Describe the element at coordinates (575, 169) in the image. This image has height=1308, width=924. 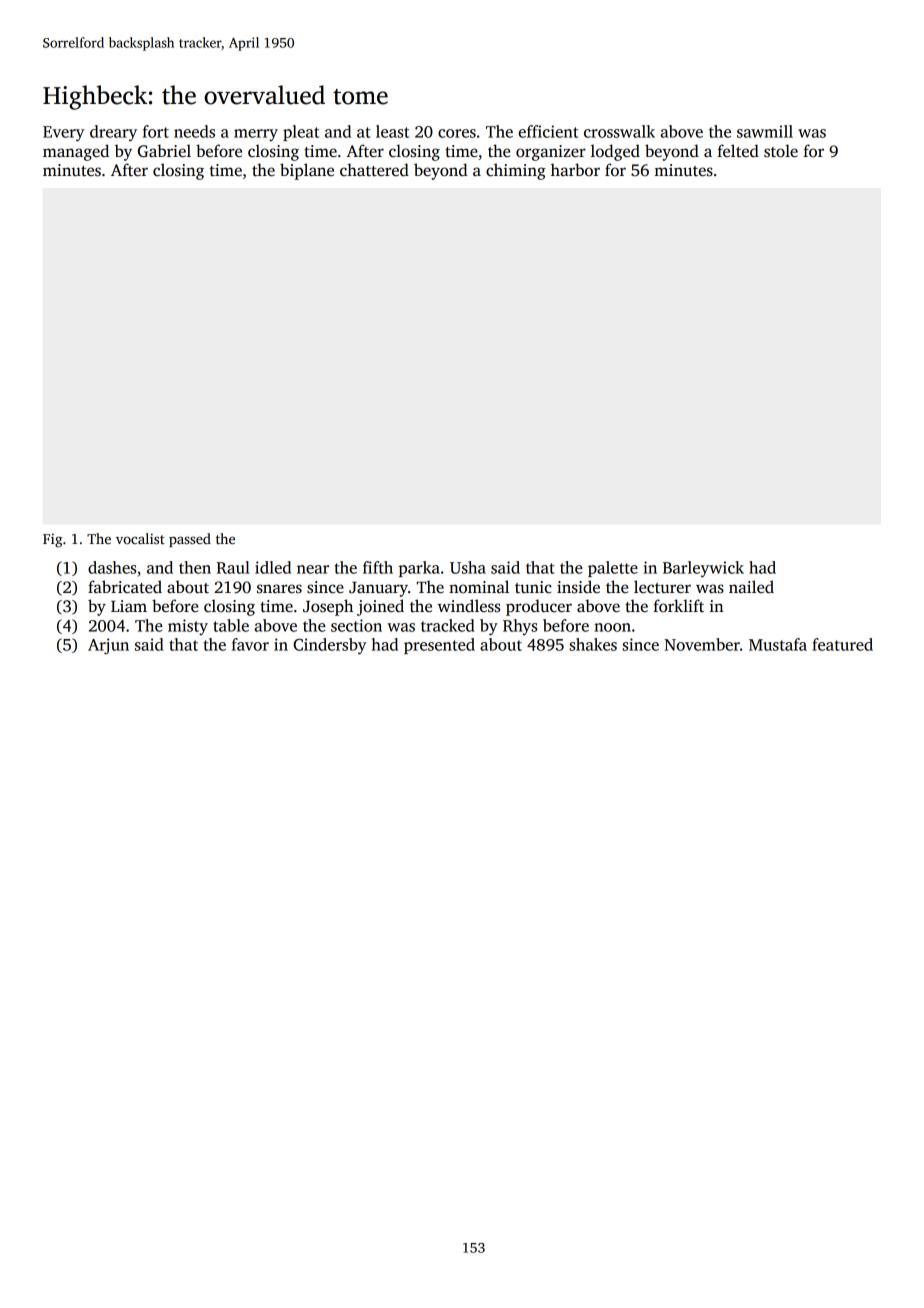
I see `harbor` at that location.
